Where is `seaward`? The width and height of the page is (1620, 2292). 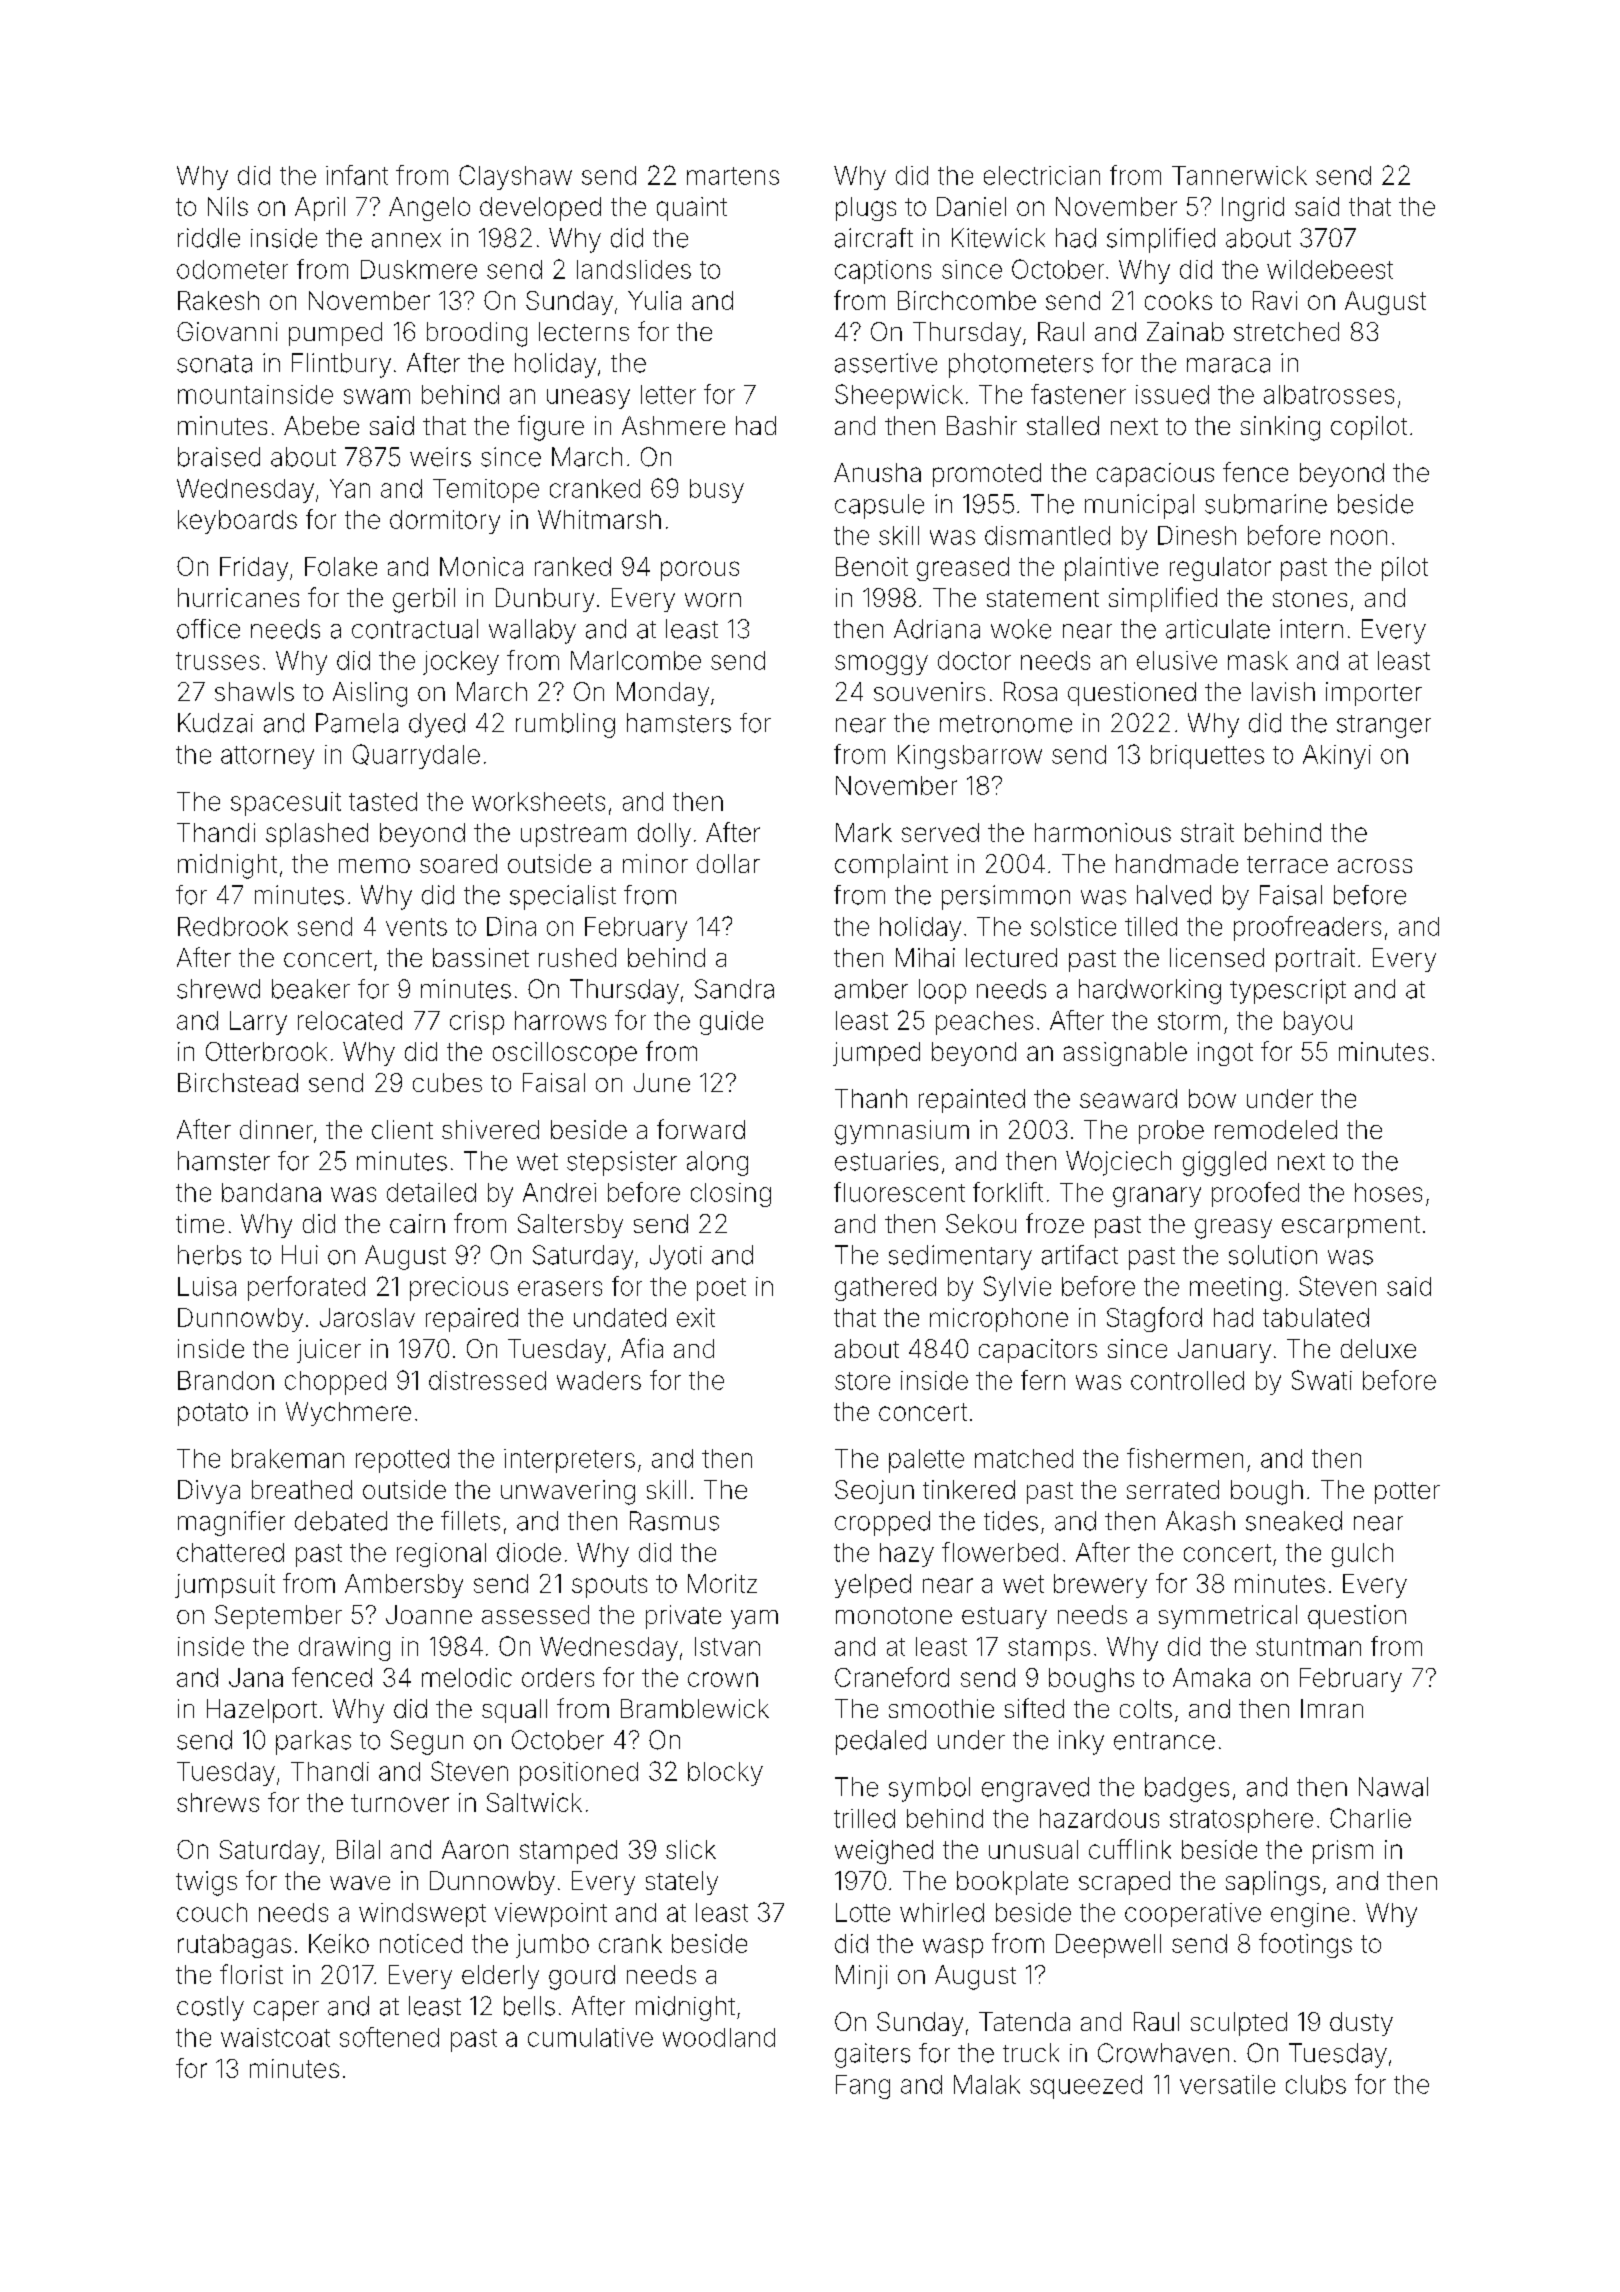 seaward is located at coordinates (1128, 1098).
